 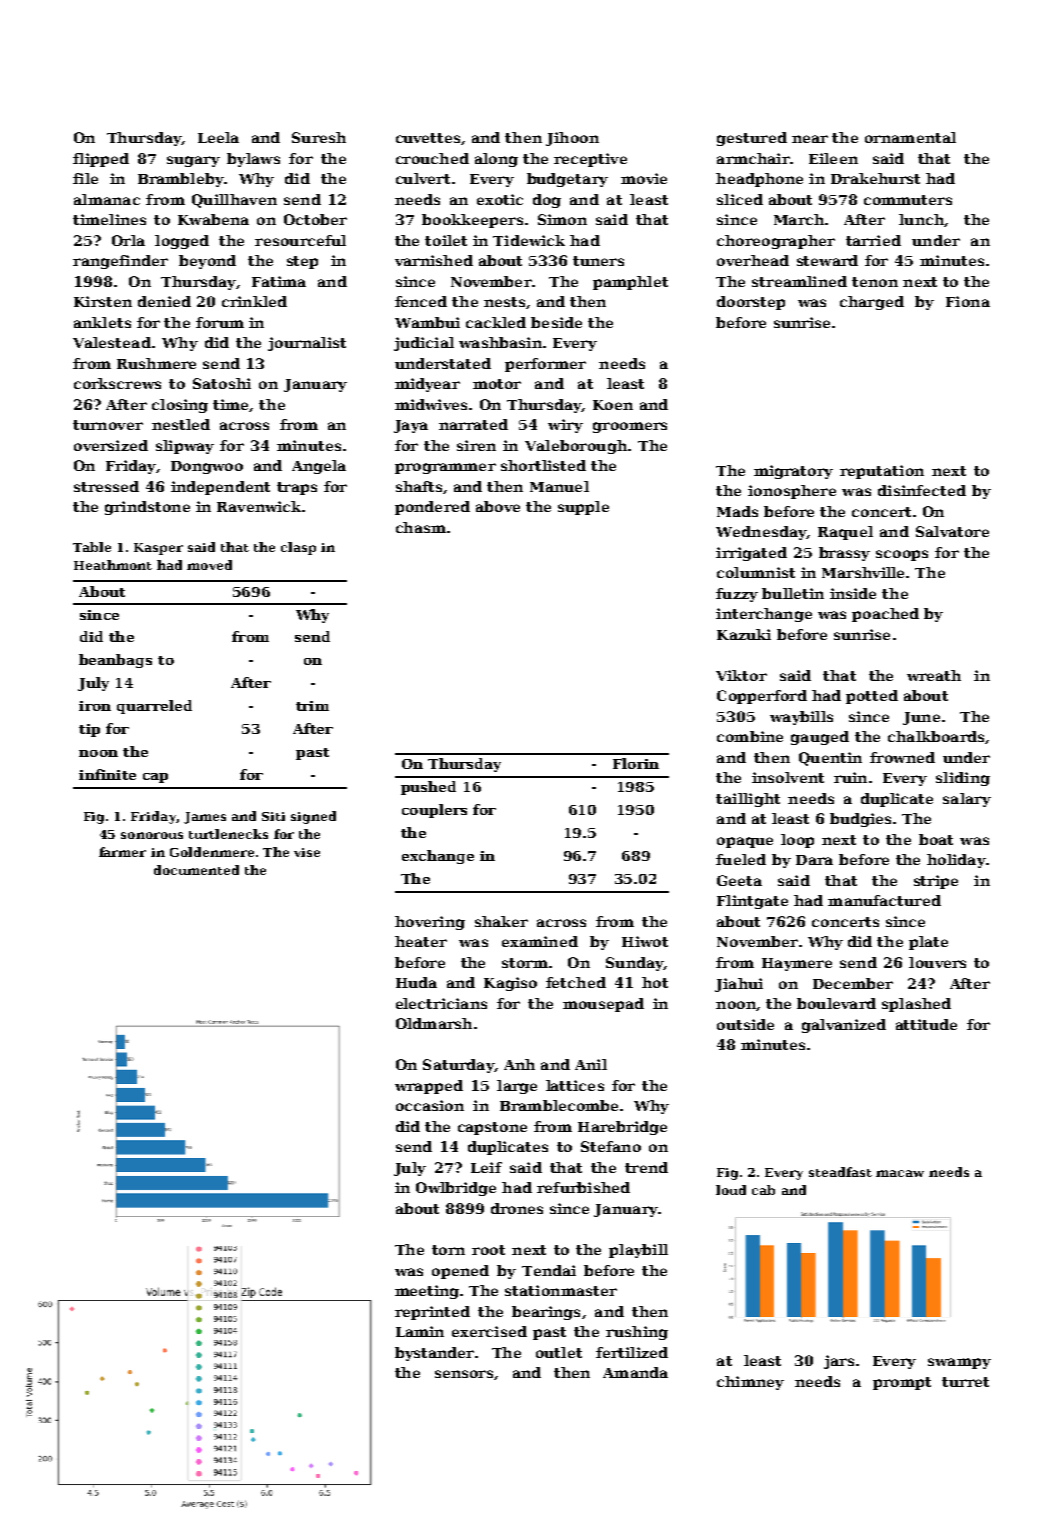 I want to click on beanbags, so click(x=115, y=661).
